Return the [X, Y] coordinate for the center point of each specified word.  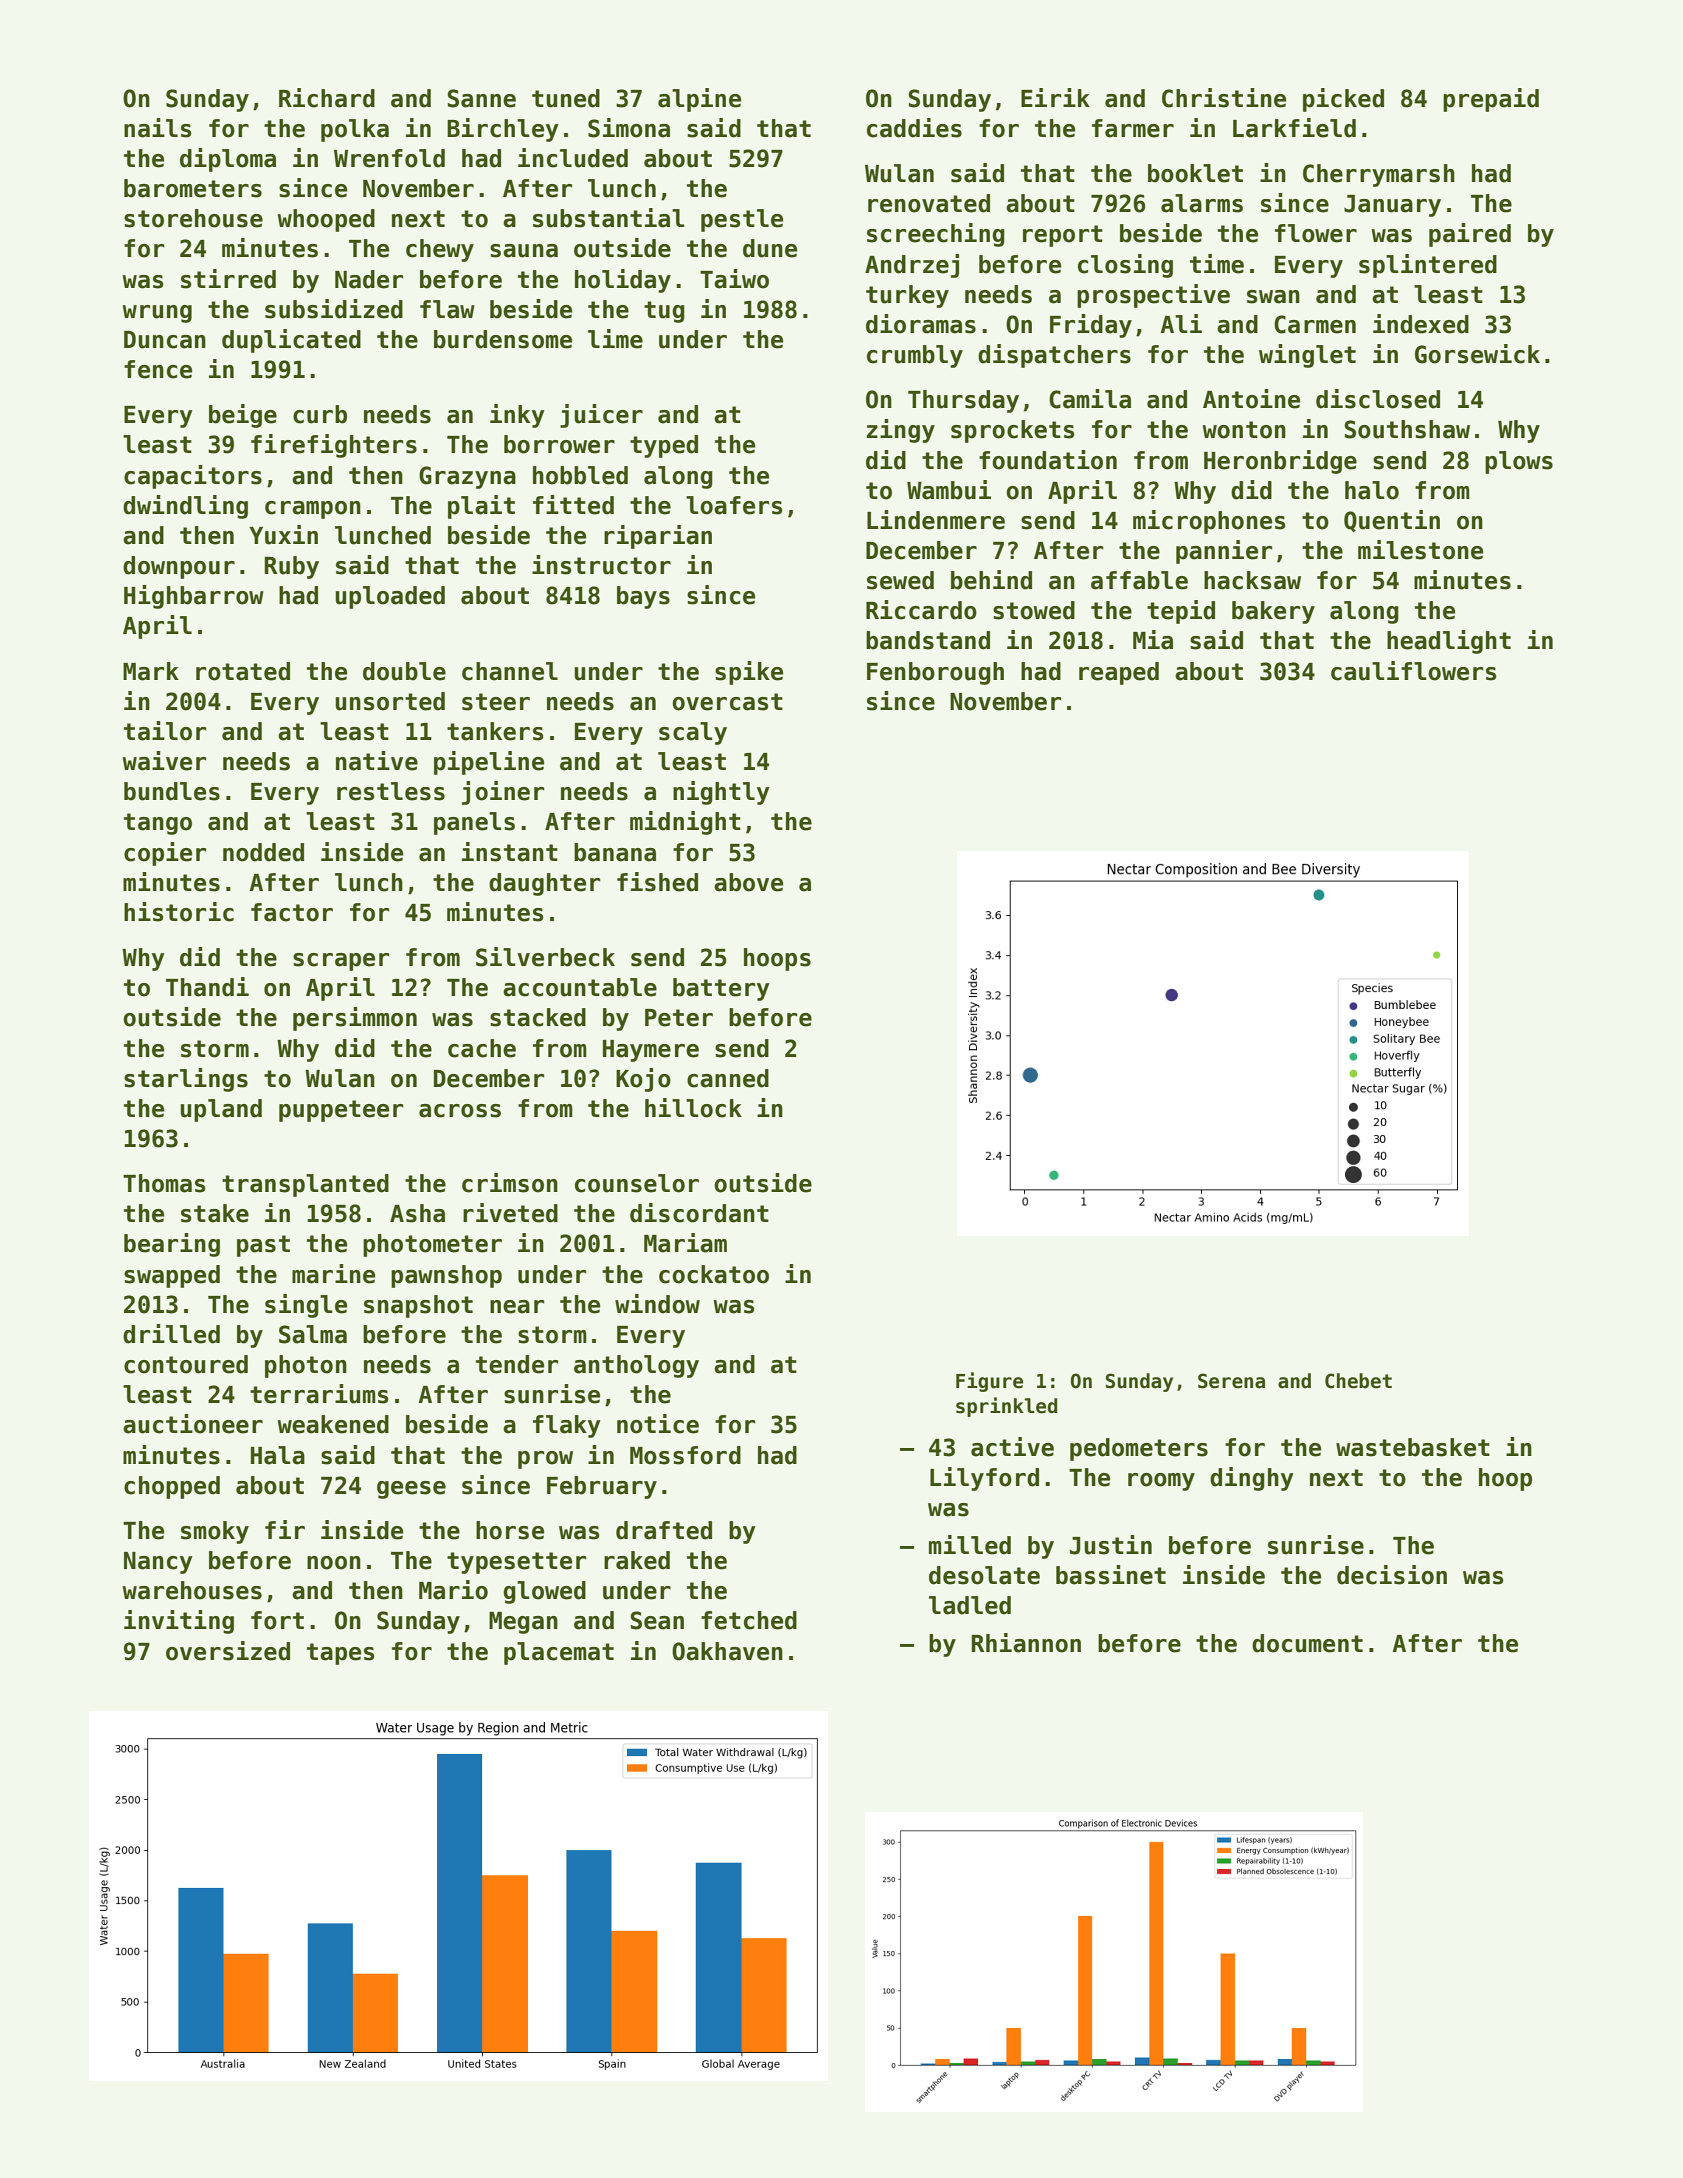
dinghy [1252, 1479]
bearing [172, 1245]
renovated [929, 203]
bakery [1273, 612]
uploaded [390, 597]
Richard [327, 98]
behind [991, 580]
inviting [179, 1622]
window [657, 1304]
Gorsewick [1477, 354]
